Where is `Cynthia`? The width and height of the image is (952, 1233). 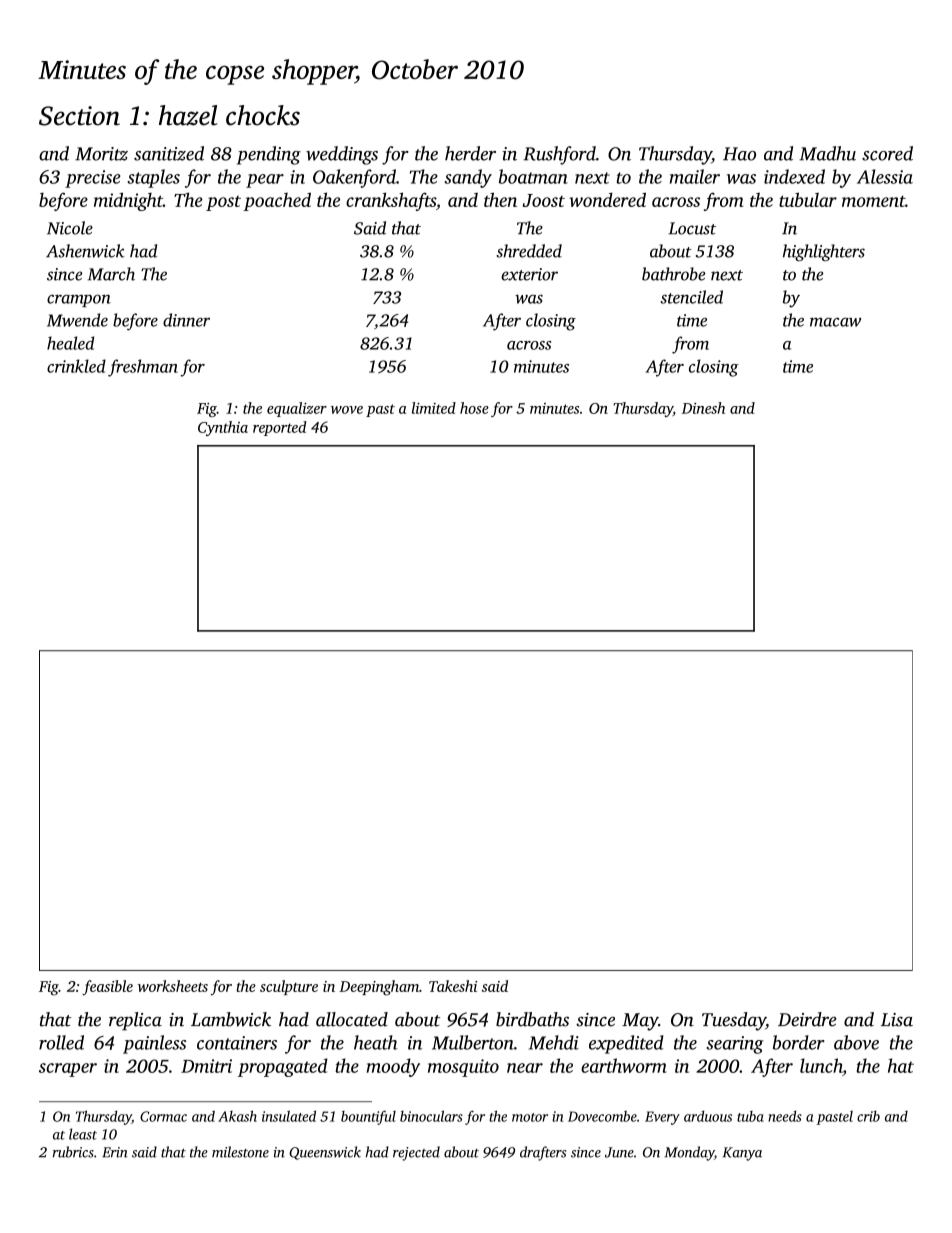
Cynthia is located at coordinates (223, 428).
